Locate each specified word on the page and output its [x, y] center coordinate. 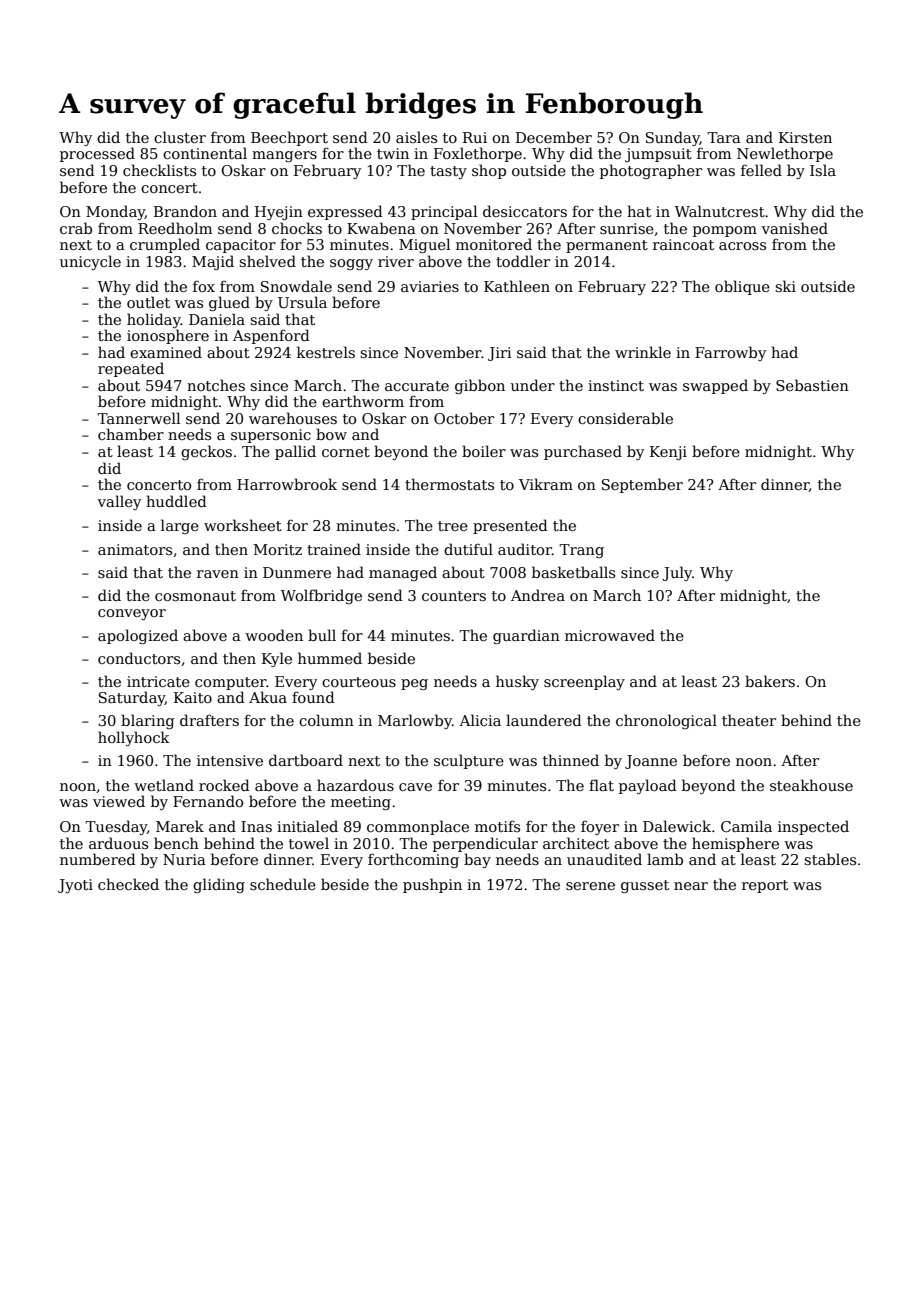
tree [453, 526]
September [642, 485]
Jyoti [75, 886]
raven [218, 574]
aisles [416, 137]
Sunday [673, 138]
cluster [180, 137]
